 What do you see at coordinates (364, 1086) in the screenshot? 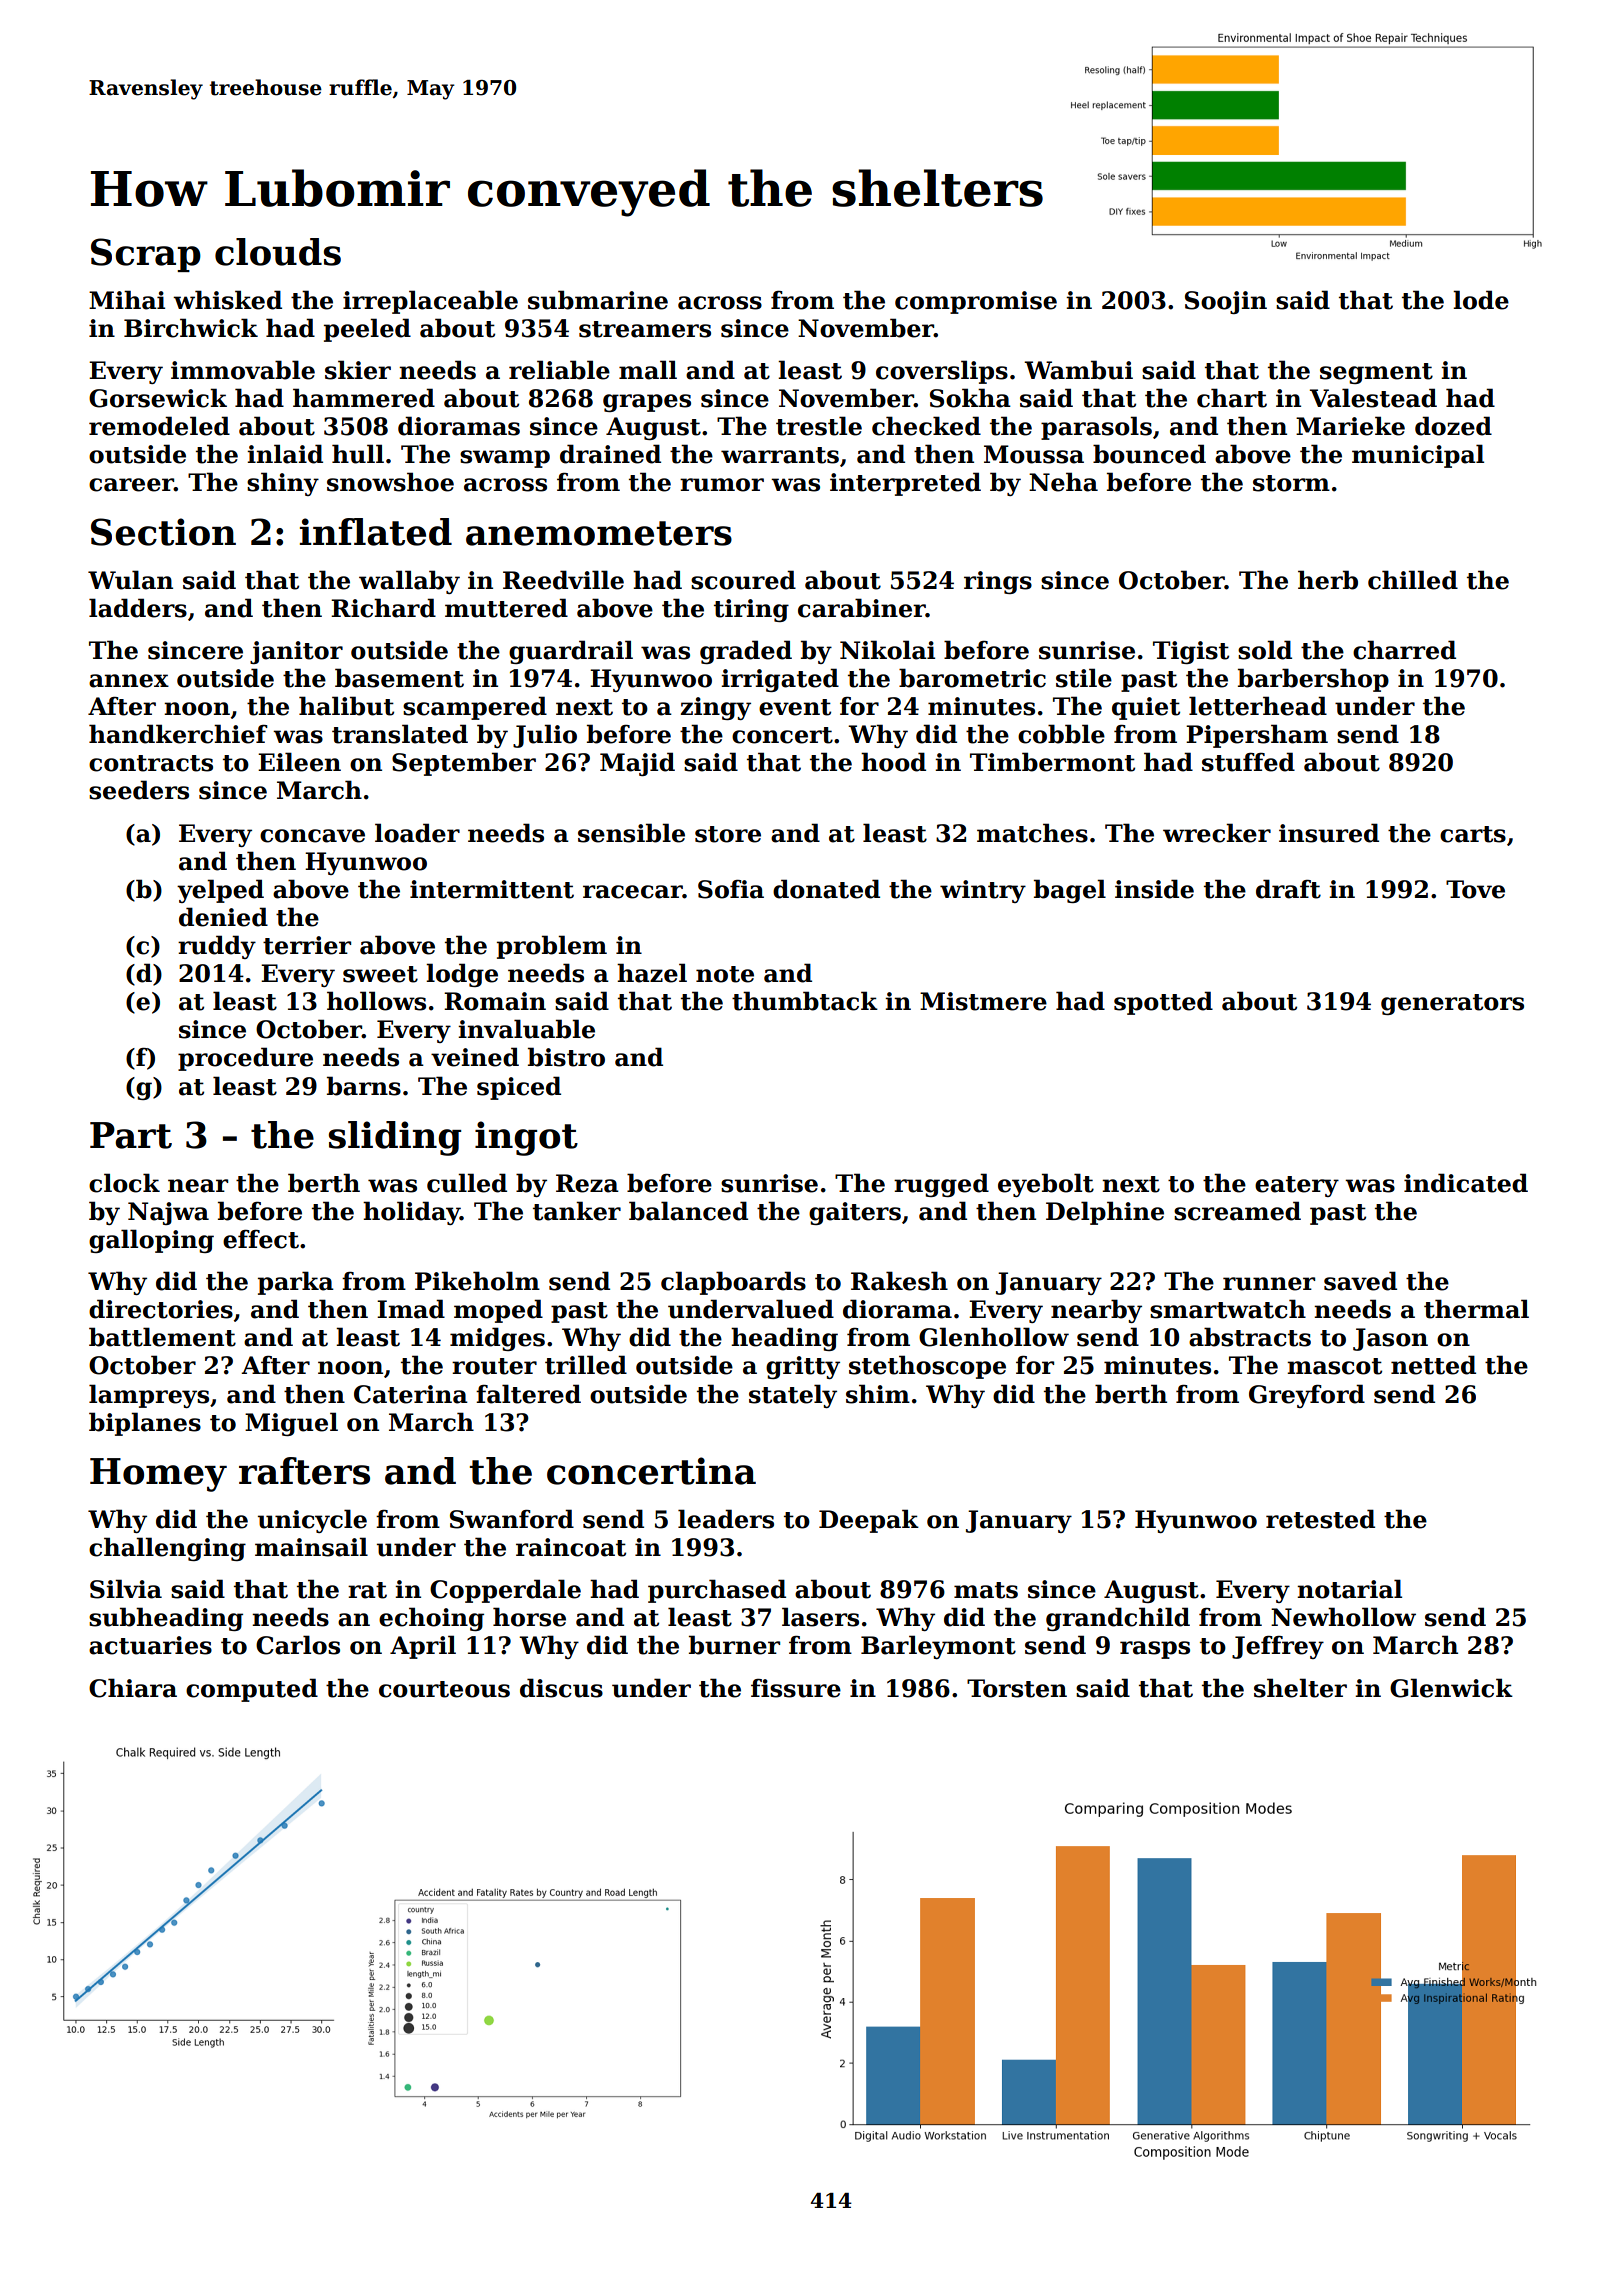
I see `barns` at bounding box center [364, 1086].
